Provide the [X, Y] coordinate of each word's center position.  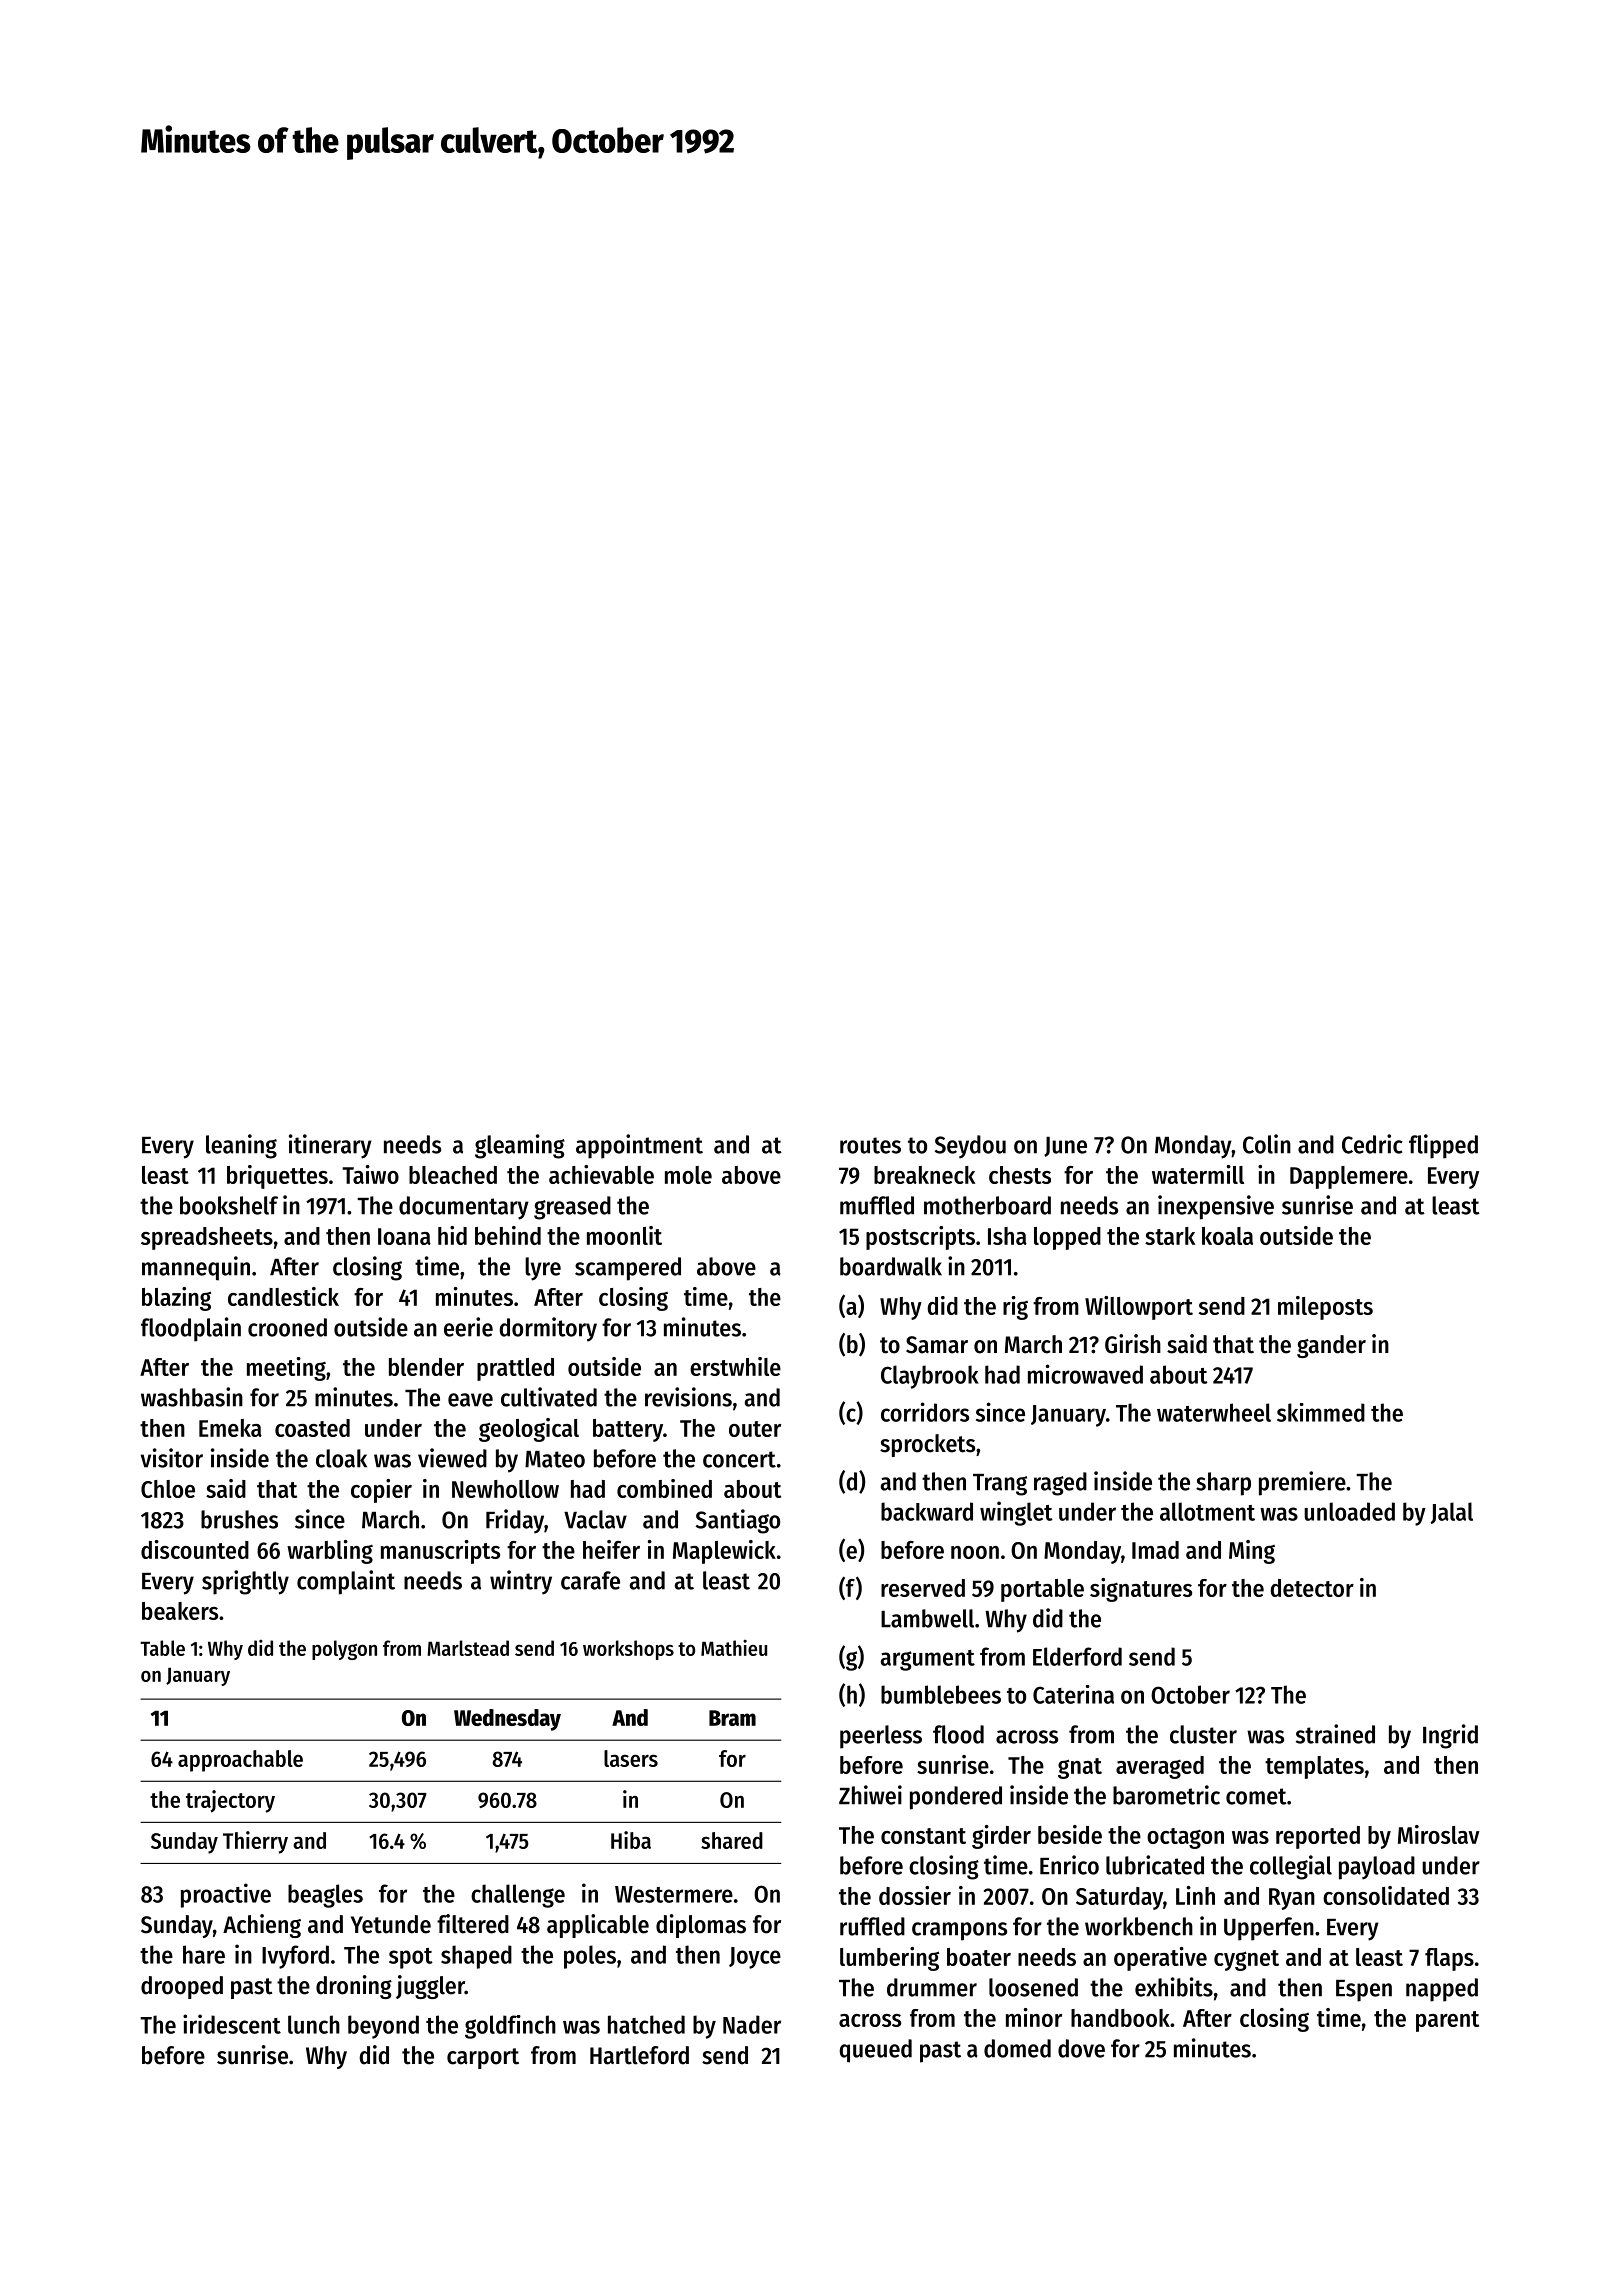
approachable [240, 1761]
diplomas [701, 1926]
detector [1312, 1588]
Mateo [555, 1459]
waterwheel [1214, 1412]
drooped [182, 1987]
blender [426, 1367]
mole [688, 1175]
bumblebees [941, 1694]
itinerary [330, 1146]
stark [1170, 1236]
